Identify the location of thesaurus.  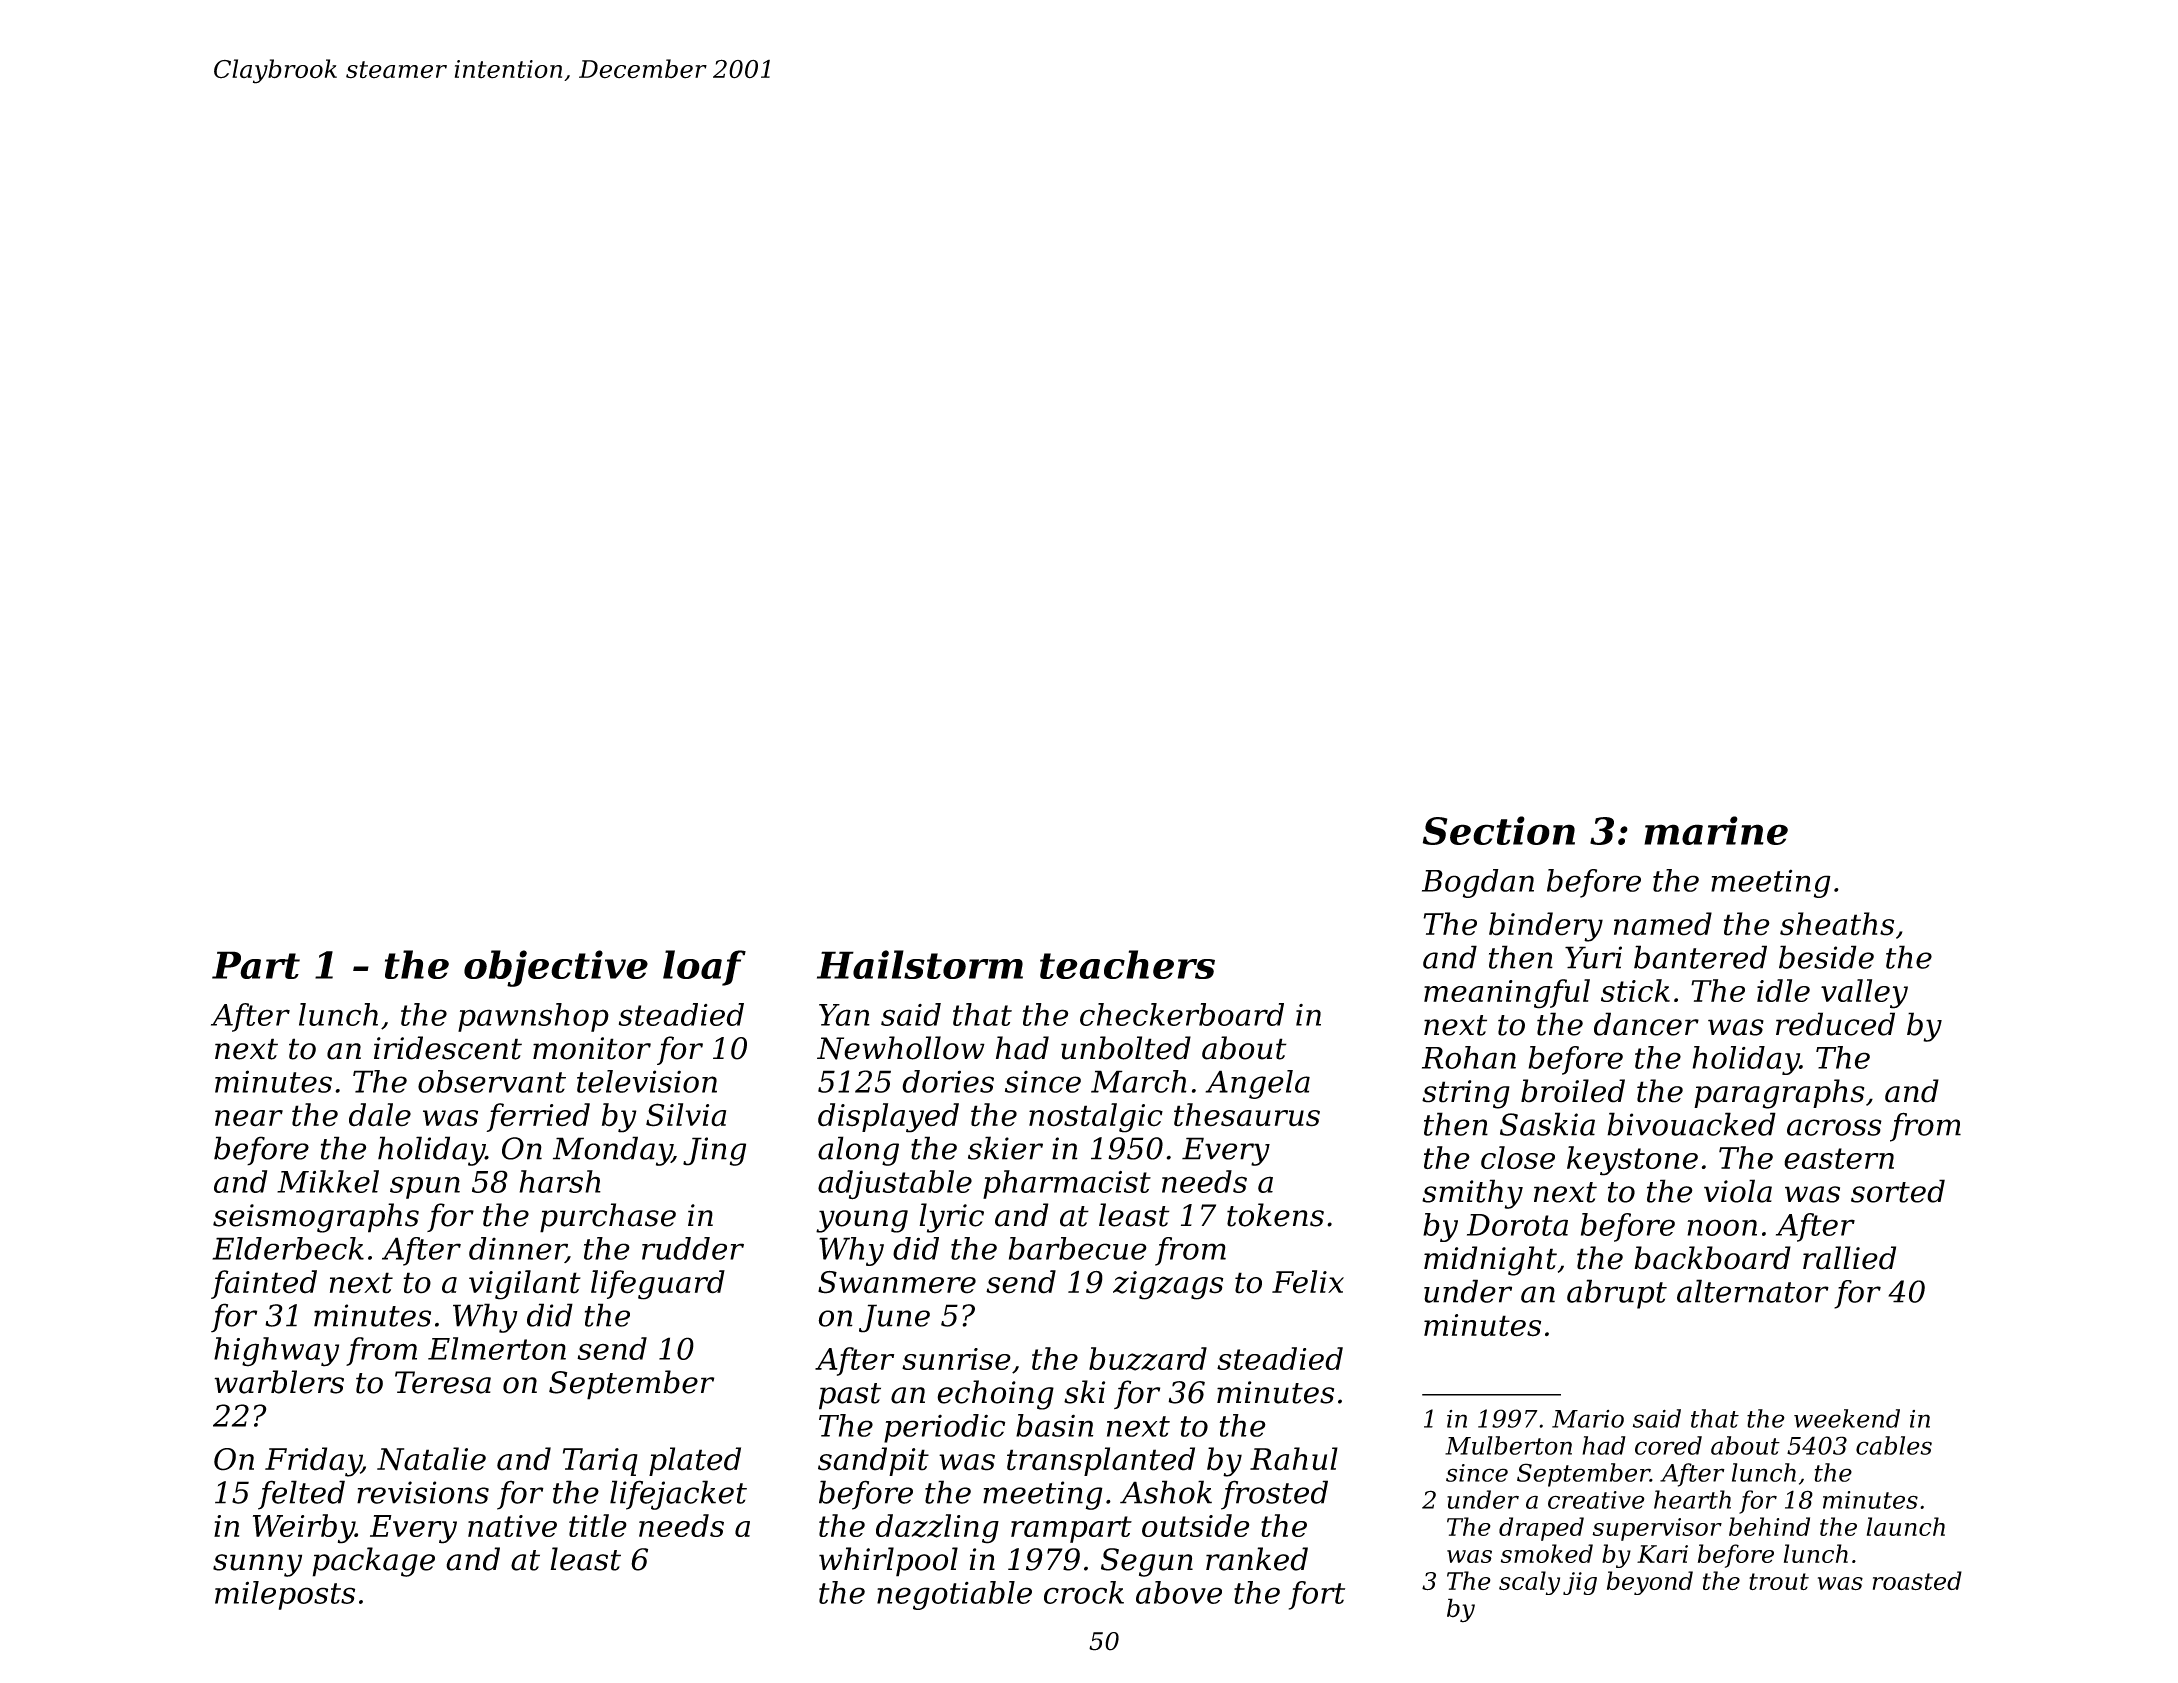
(1247, 1115).
